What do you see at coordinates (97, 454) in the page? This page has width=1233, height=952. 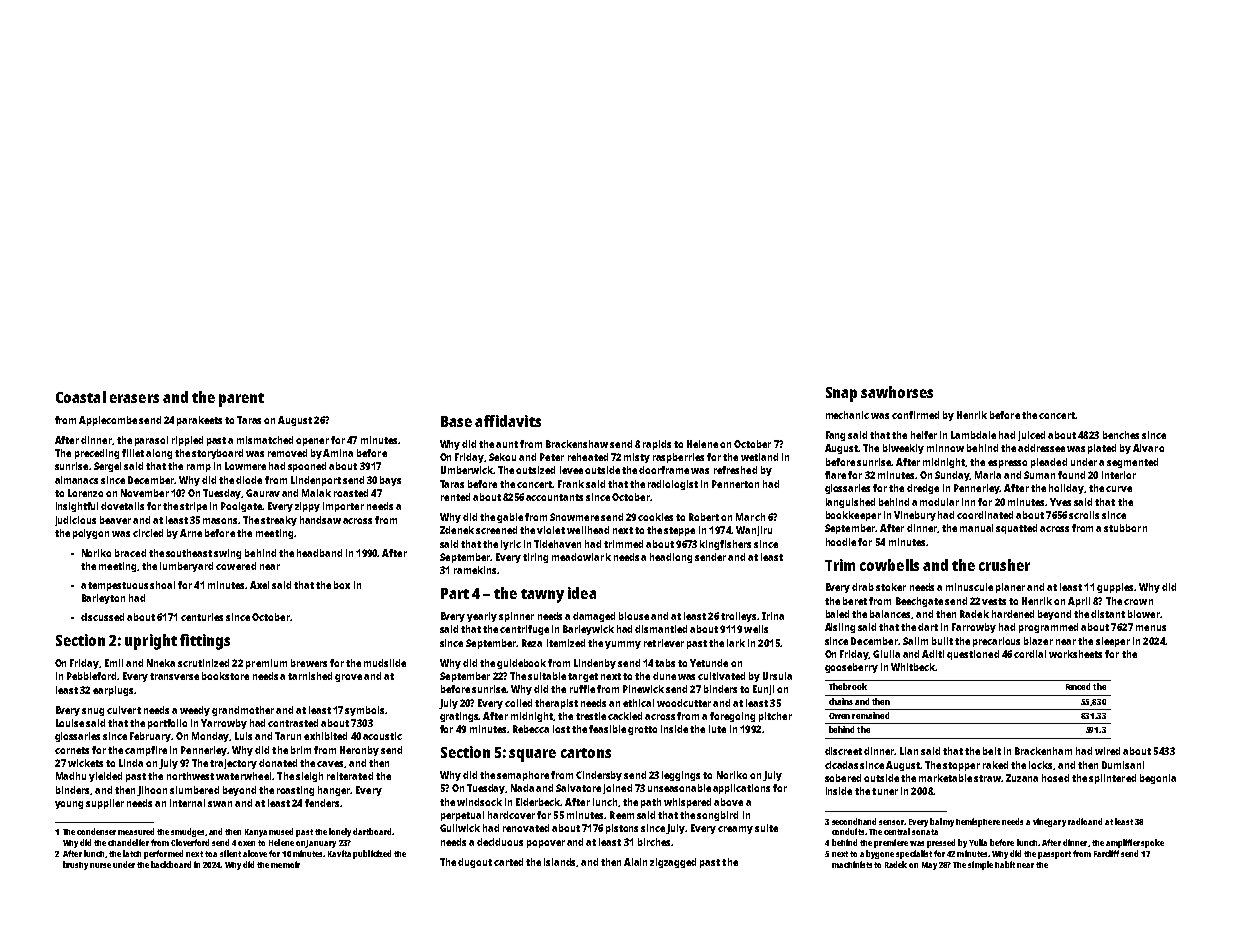 I see `preceding` at bounding box center [97, 454].
